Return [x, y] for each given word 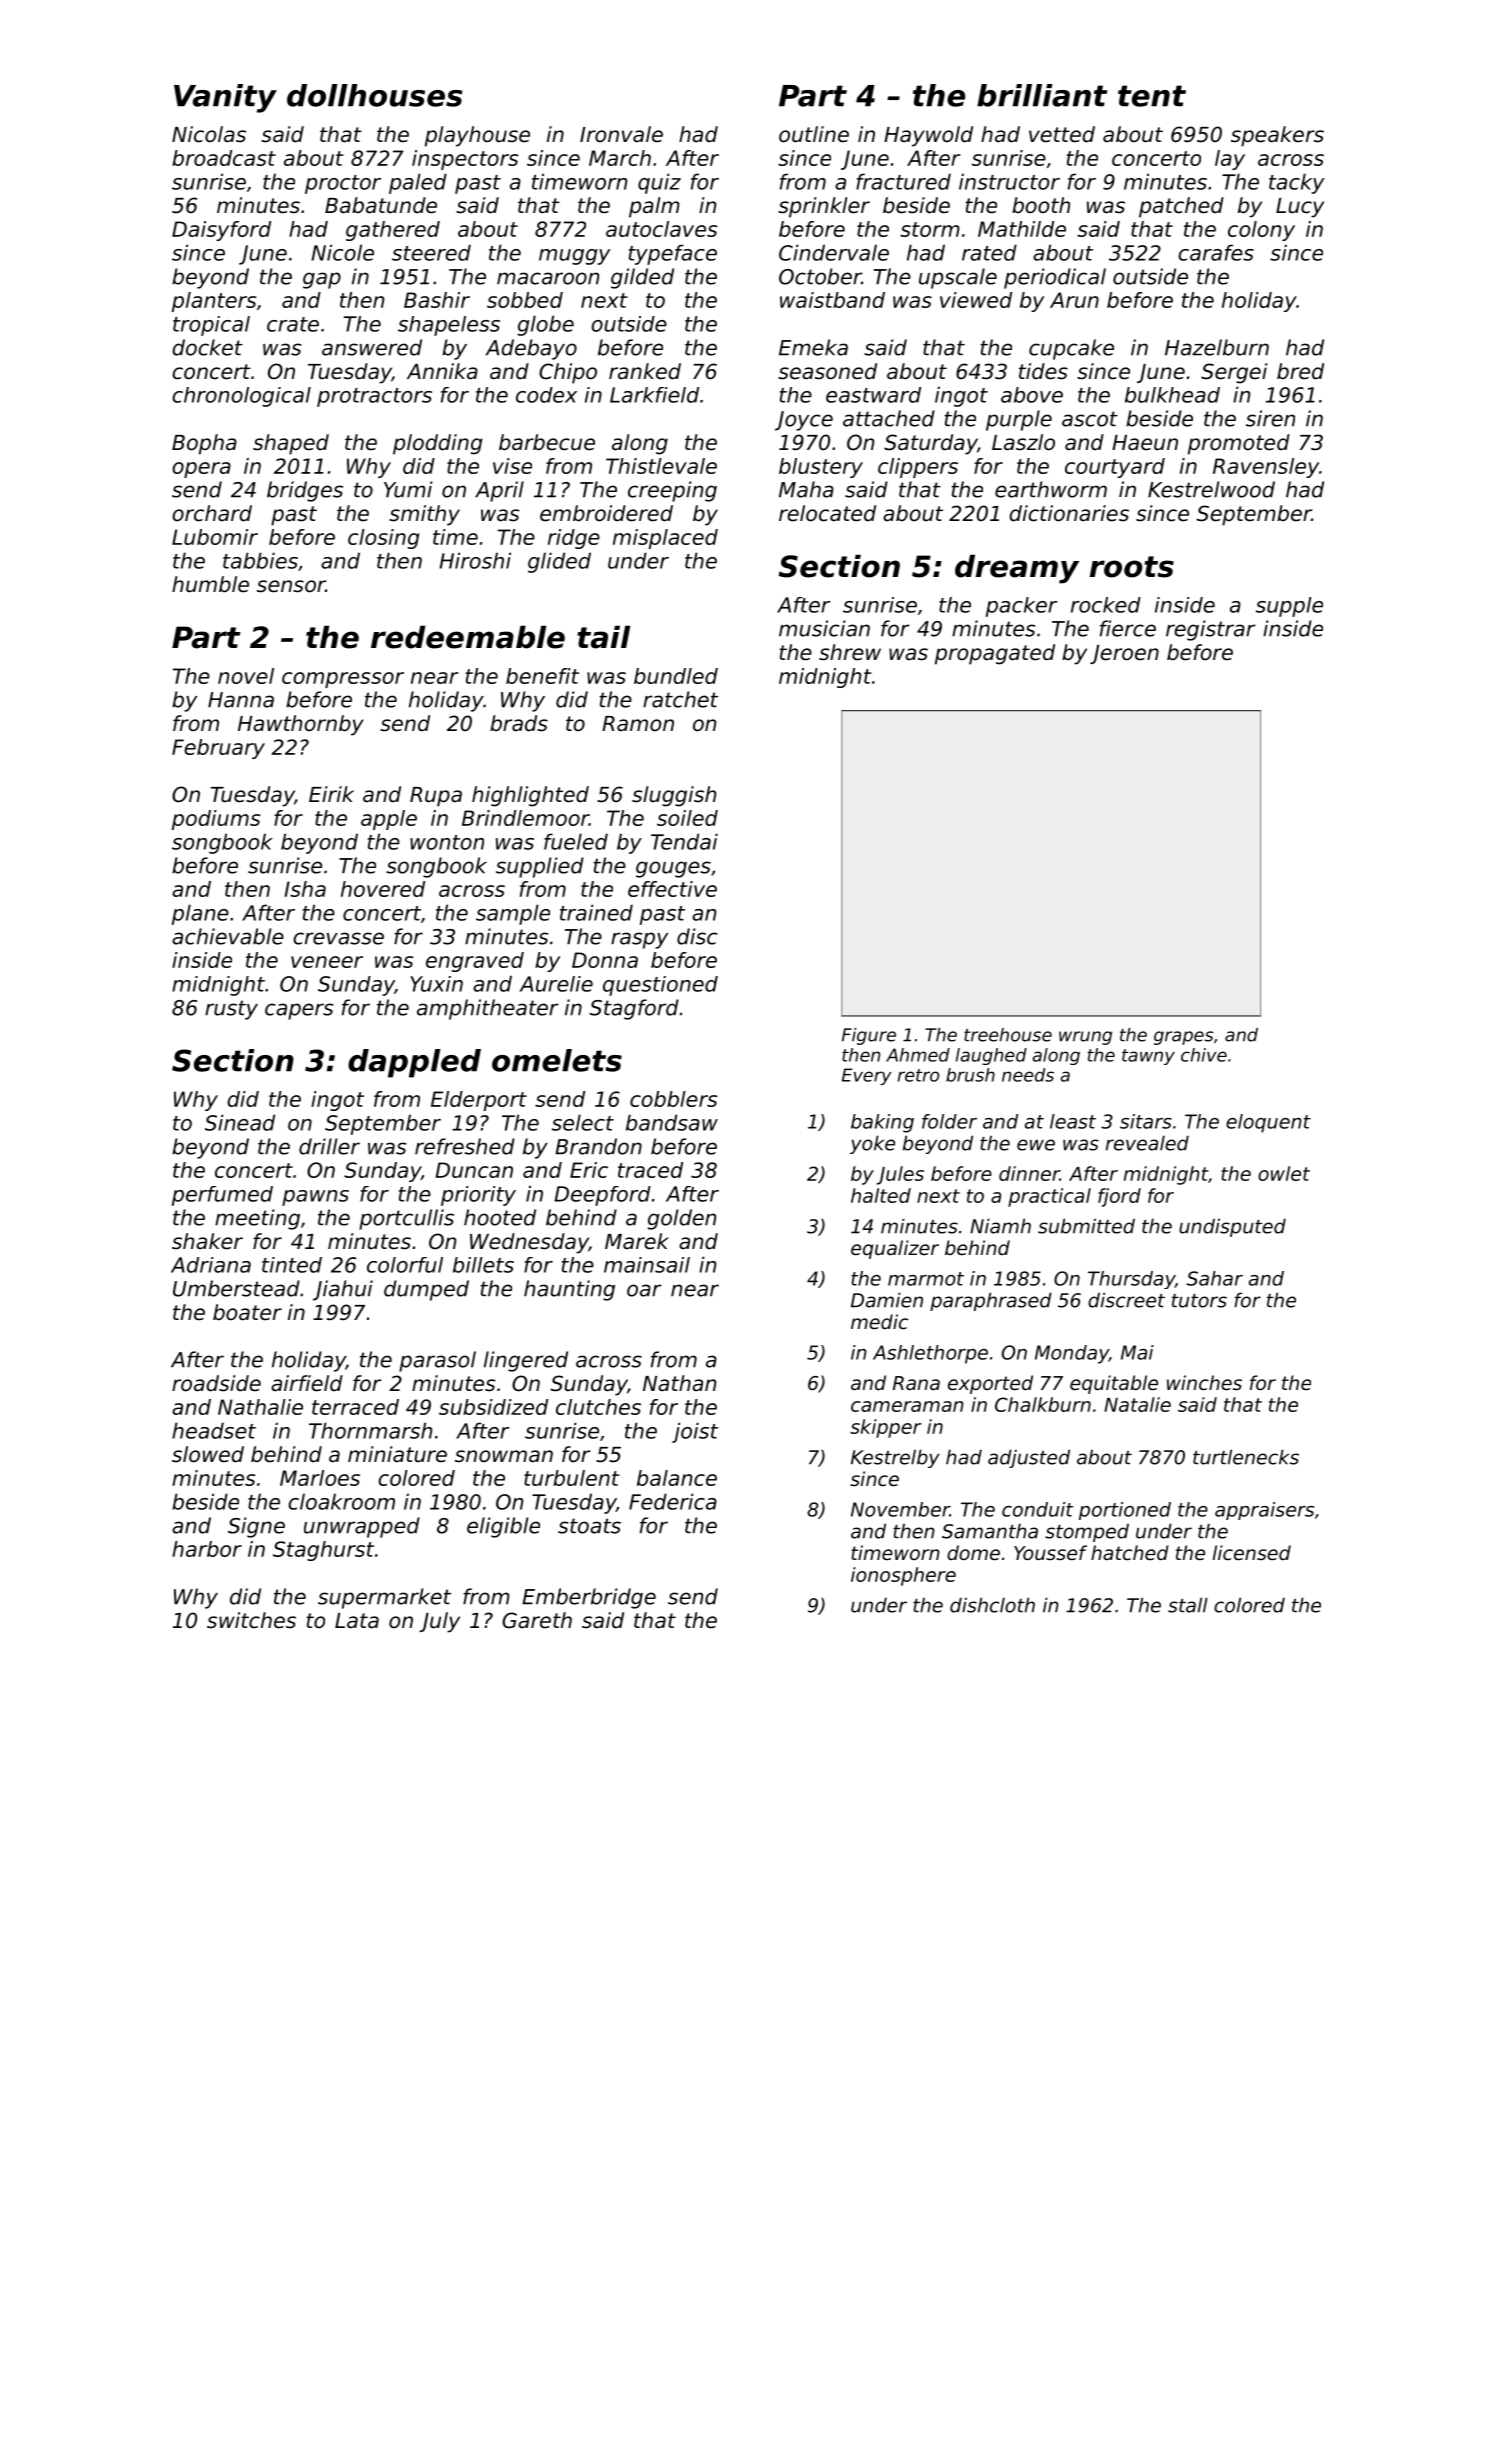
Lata [357, 1621]
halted [881, 1195]
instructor [1009, 181]
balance [677, 1478]
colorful [405, 1265]
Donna [605, 960]
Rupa [436, 797]
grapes [1183, 1038]
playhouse [477, 136]
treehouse [1008, 1035]
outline [814, 134]
